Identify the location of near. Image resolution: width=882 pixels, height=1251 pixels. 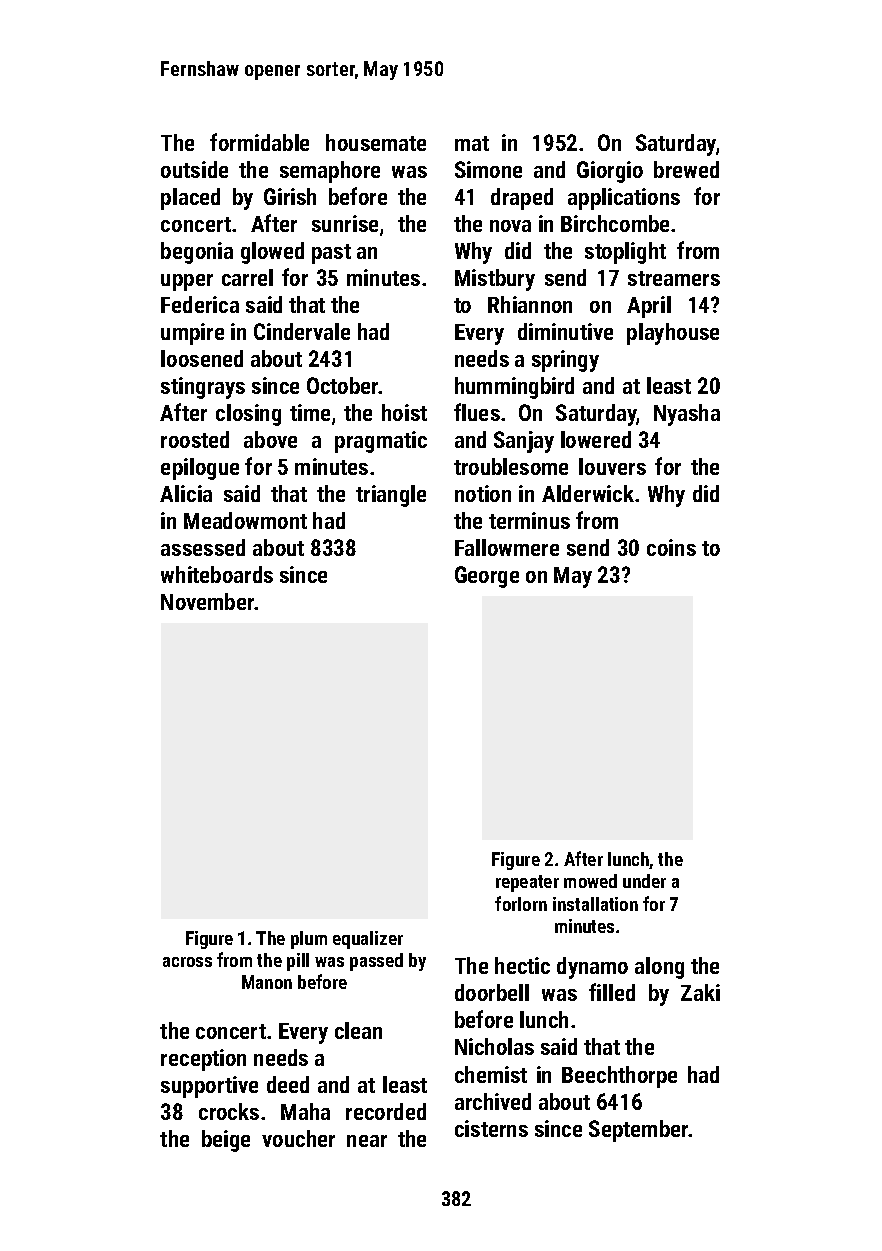
(367, 1141).
